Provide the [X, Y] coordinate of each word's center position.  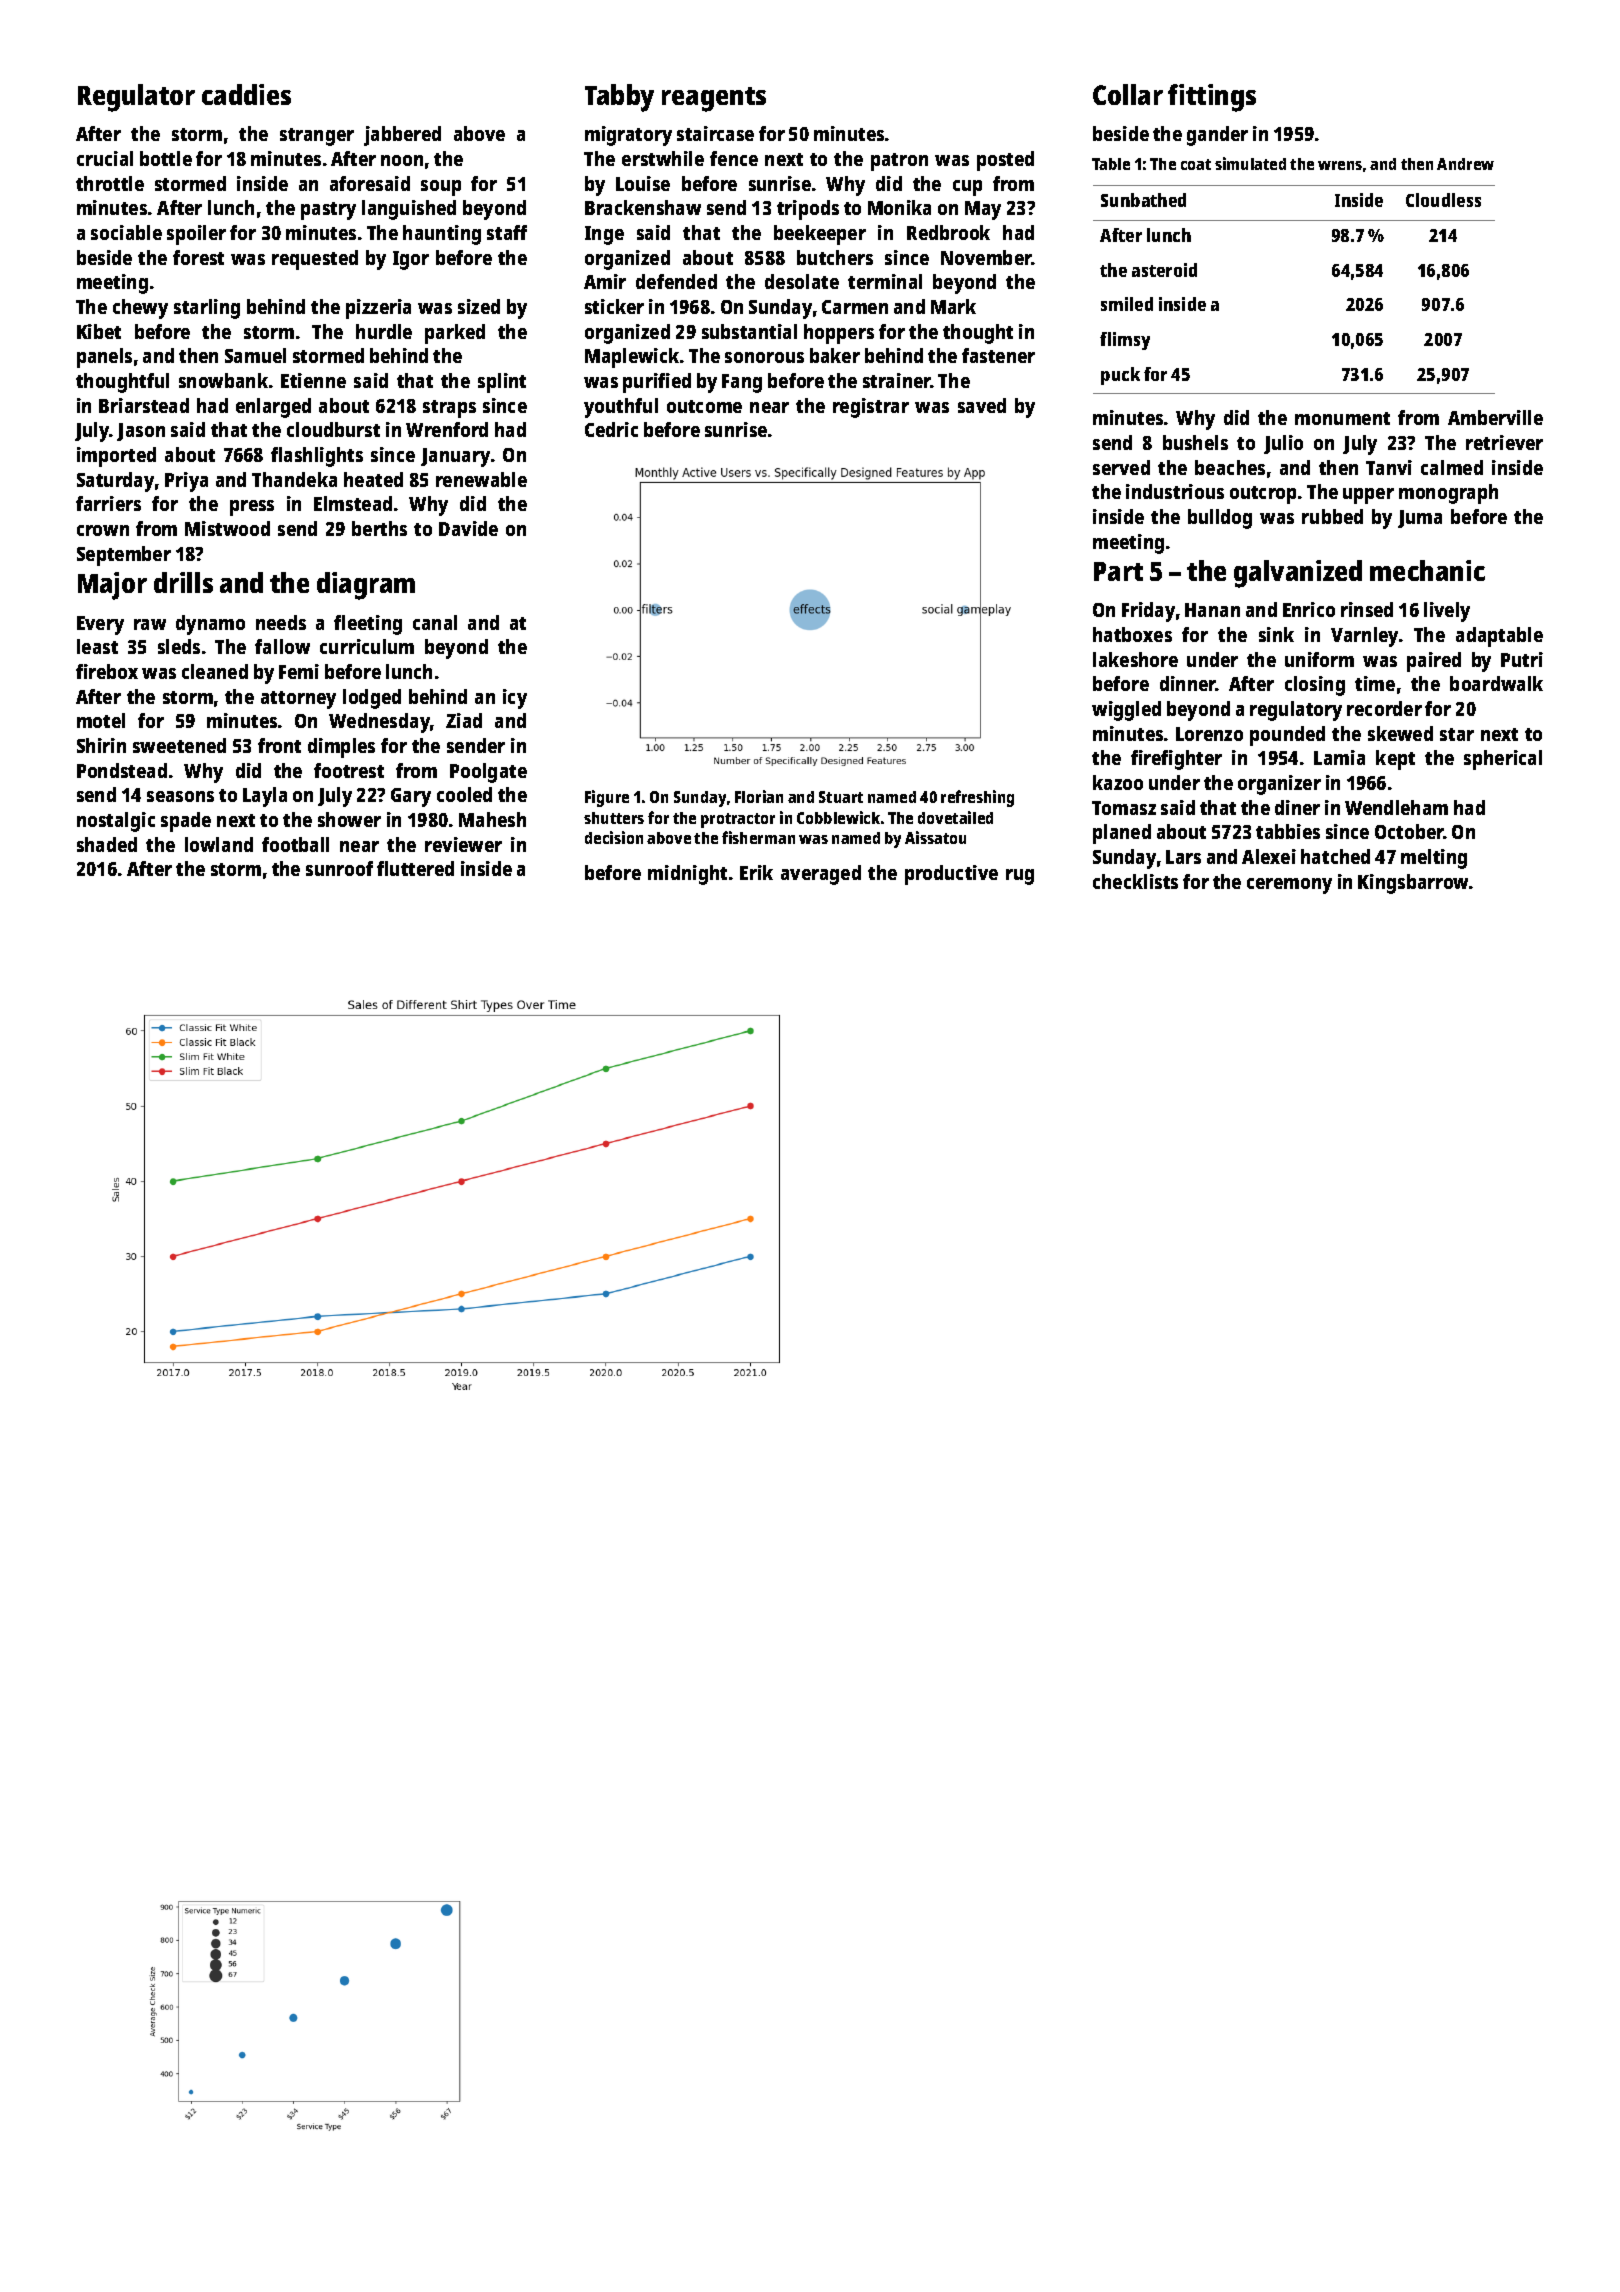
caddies [246, 94]
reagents [714, 99]
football [295, 844]
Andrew [1465, 164]
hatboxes [1132, 634]
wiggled [1126, 711]
